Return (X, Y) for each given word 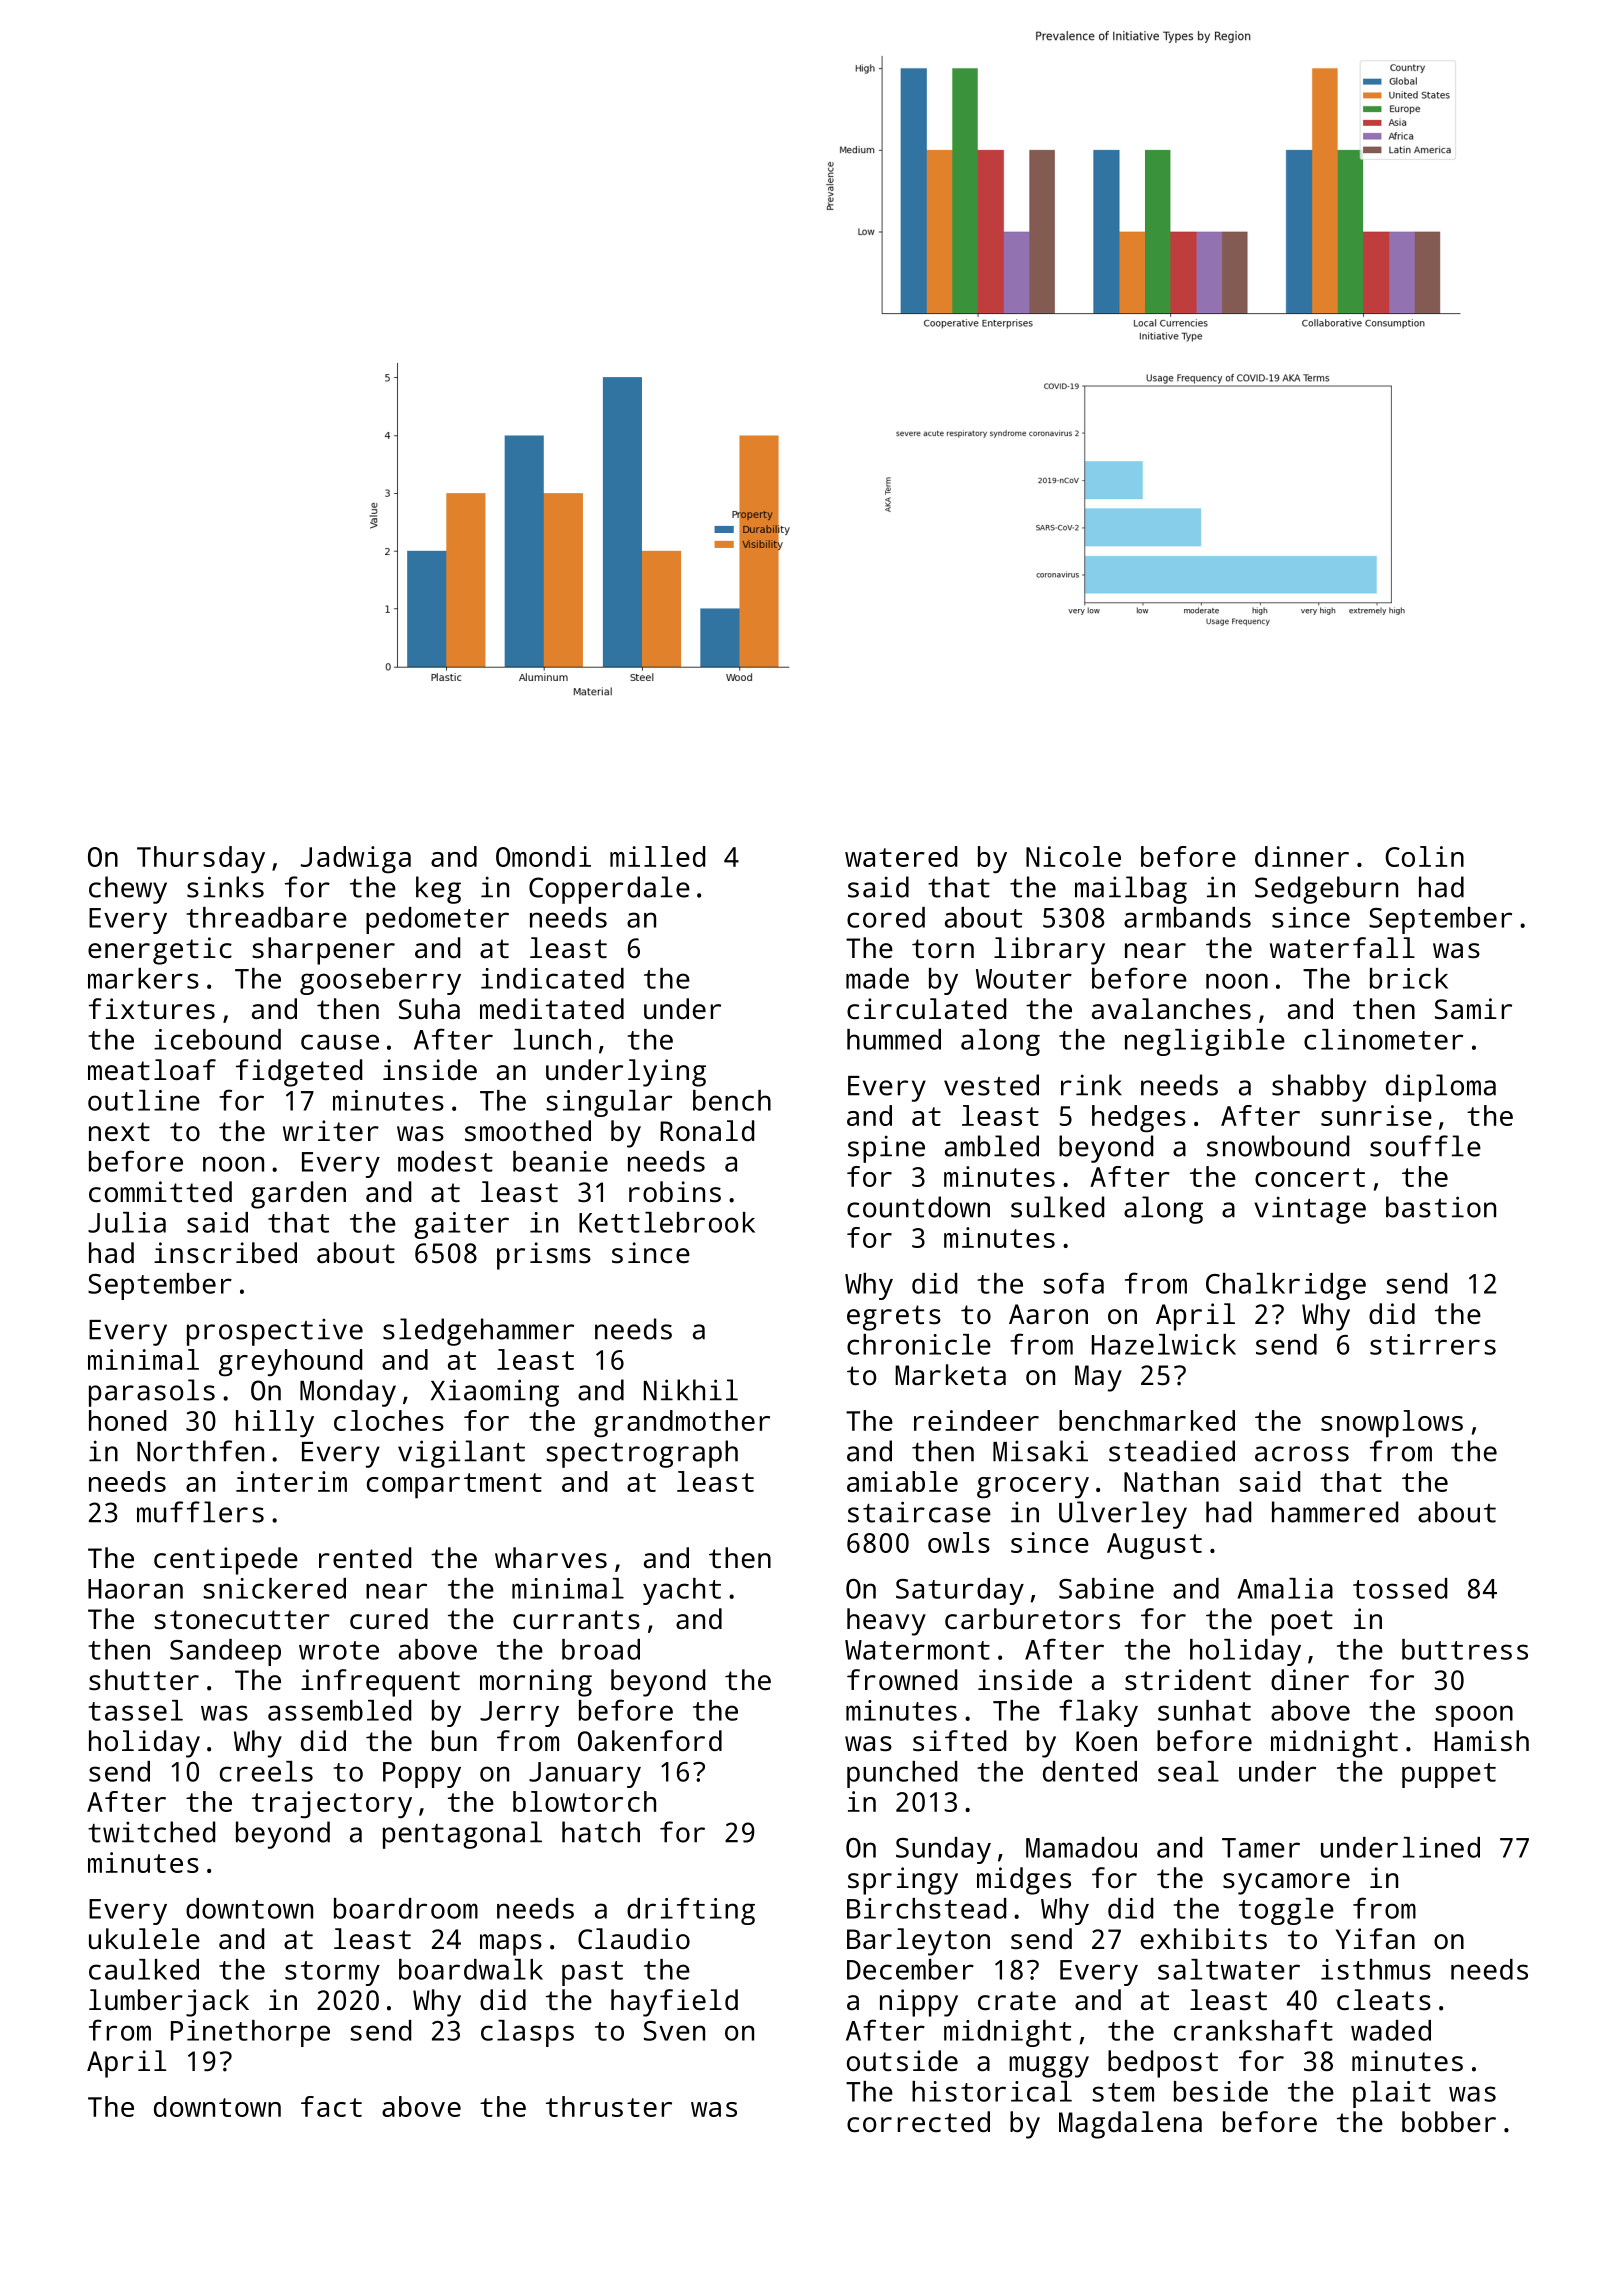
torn (943, 948)
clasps (527, 2033)
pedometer (437, 920)
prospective (275, 1332)
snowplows (1392, 1424)
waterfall (1342, 948)
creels (266, 1771)
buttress (1465, 1649)
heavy (886, 1622)
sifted (959, 1740)
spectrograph (642, 1454)
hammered (1335, 1512)
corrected (918, 2121)
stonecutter (242, 1620)
